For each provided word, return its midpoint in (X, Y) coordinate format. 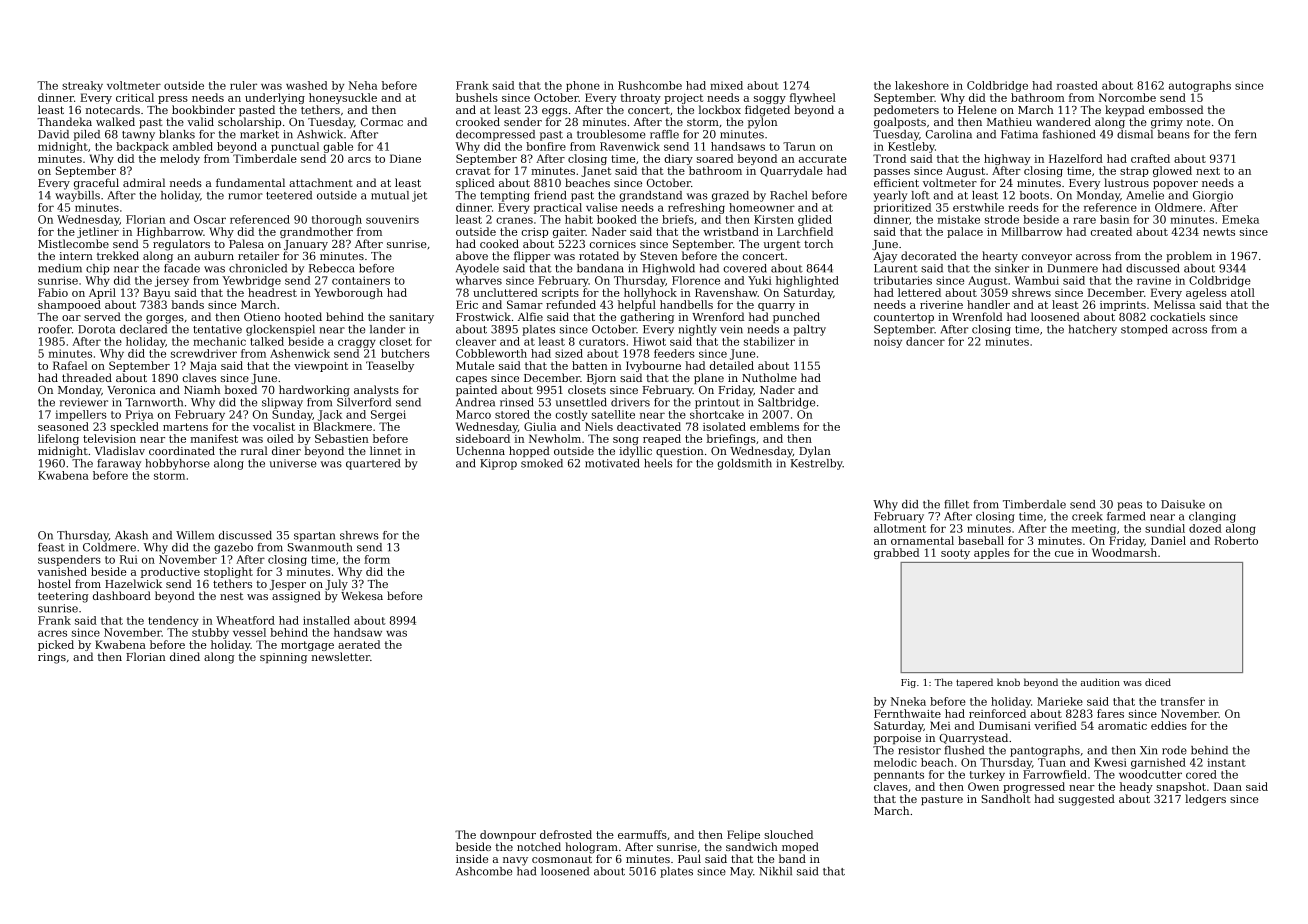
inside (472, 858)
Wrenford (718, 316)
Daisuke (1183, 504)
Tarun (799, 146)
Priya (139, 415)
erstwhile (978, 207)
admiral (144, 182)
